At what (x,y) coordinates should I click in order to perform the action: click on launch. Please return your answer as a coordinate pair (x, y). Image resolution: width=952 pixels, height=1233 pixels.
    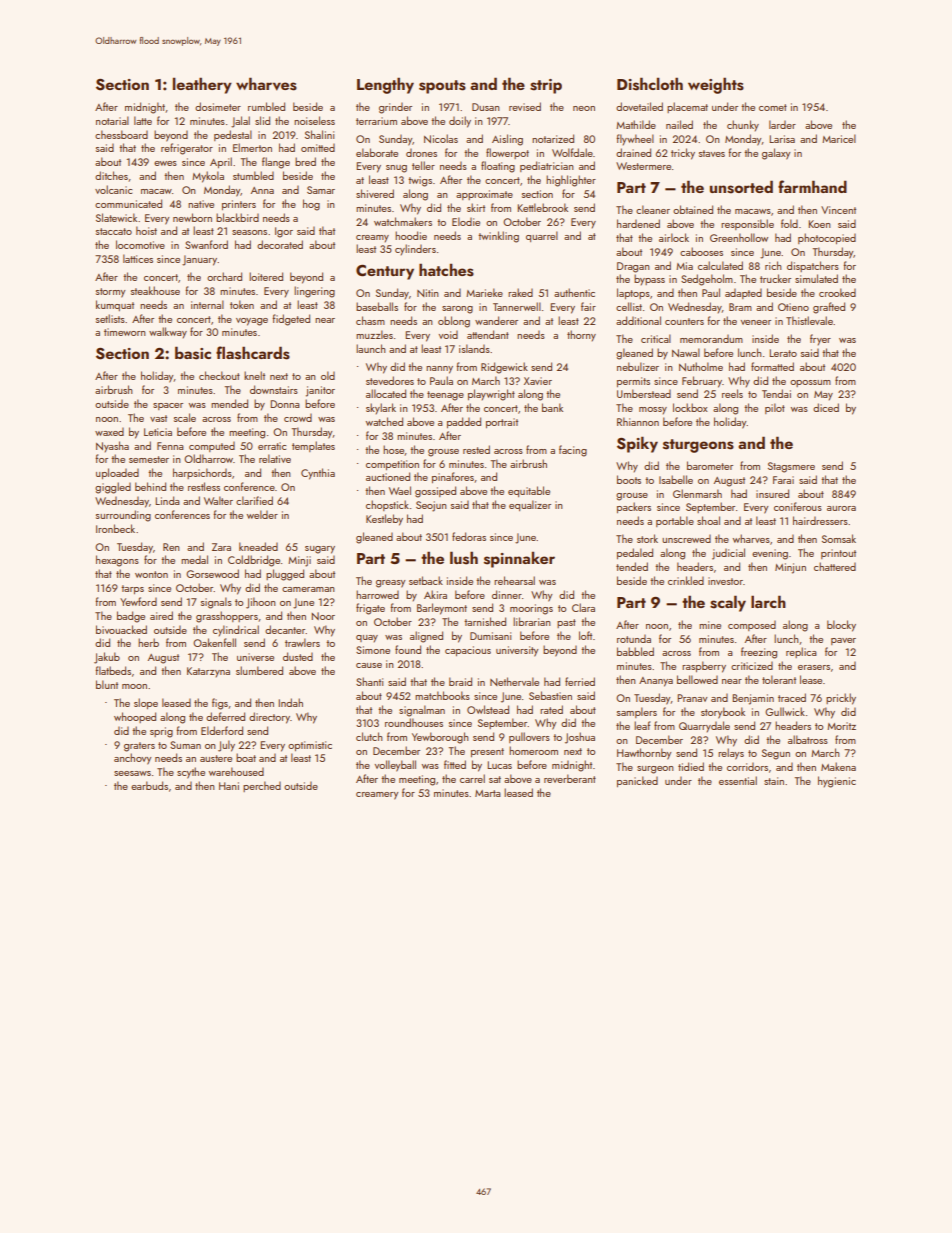
    Looking at the image, I should click on (371, 348).
